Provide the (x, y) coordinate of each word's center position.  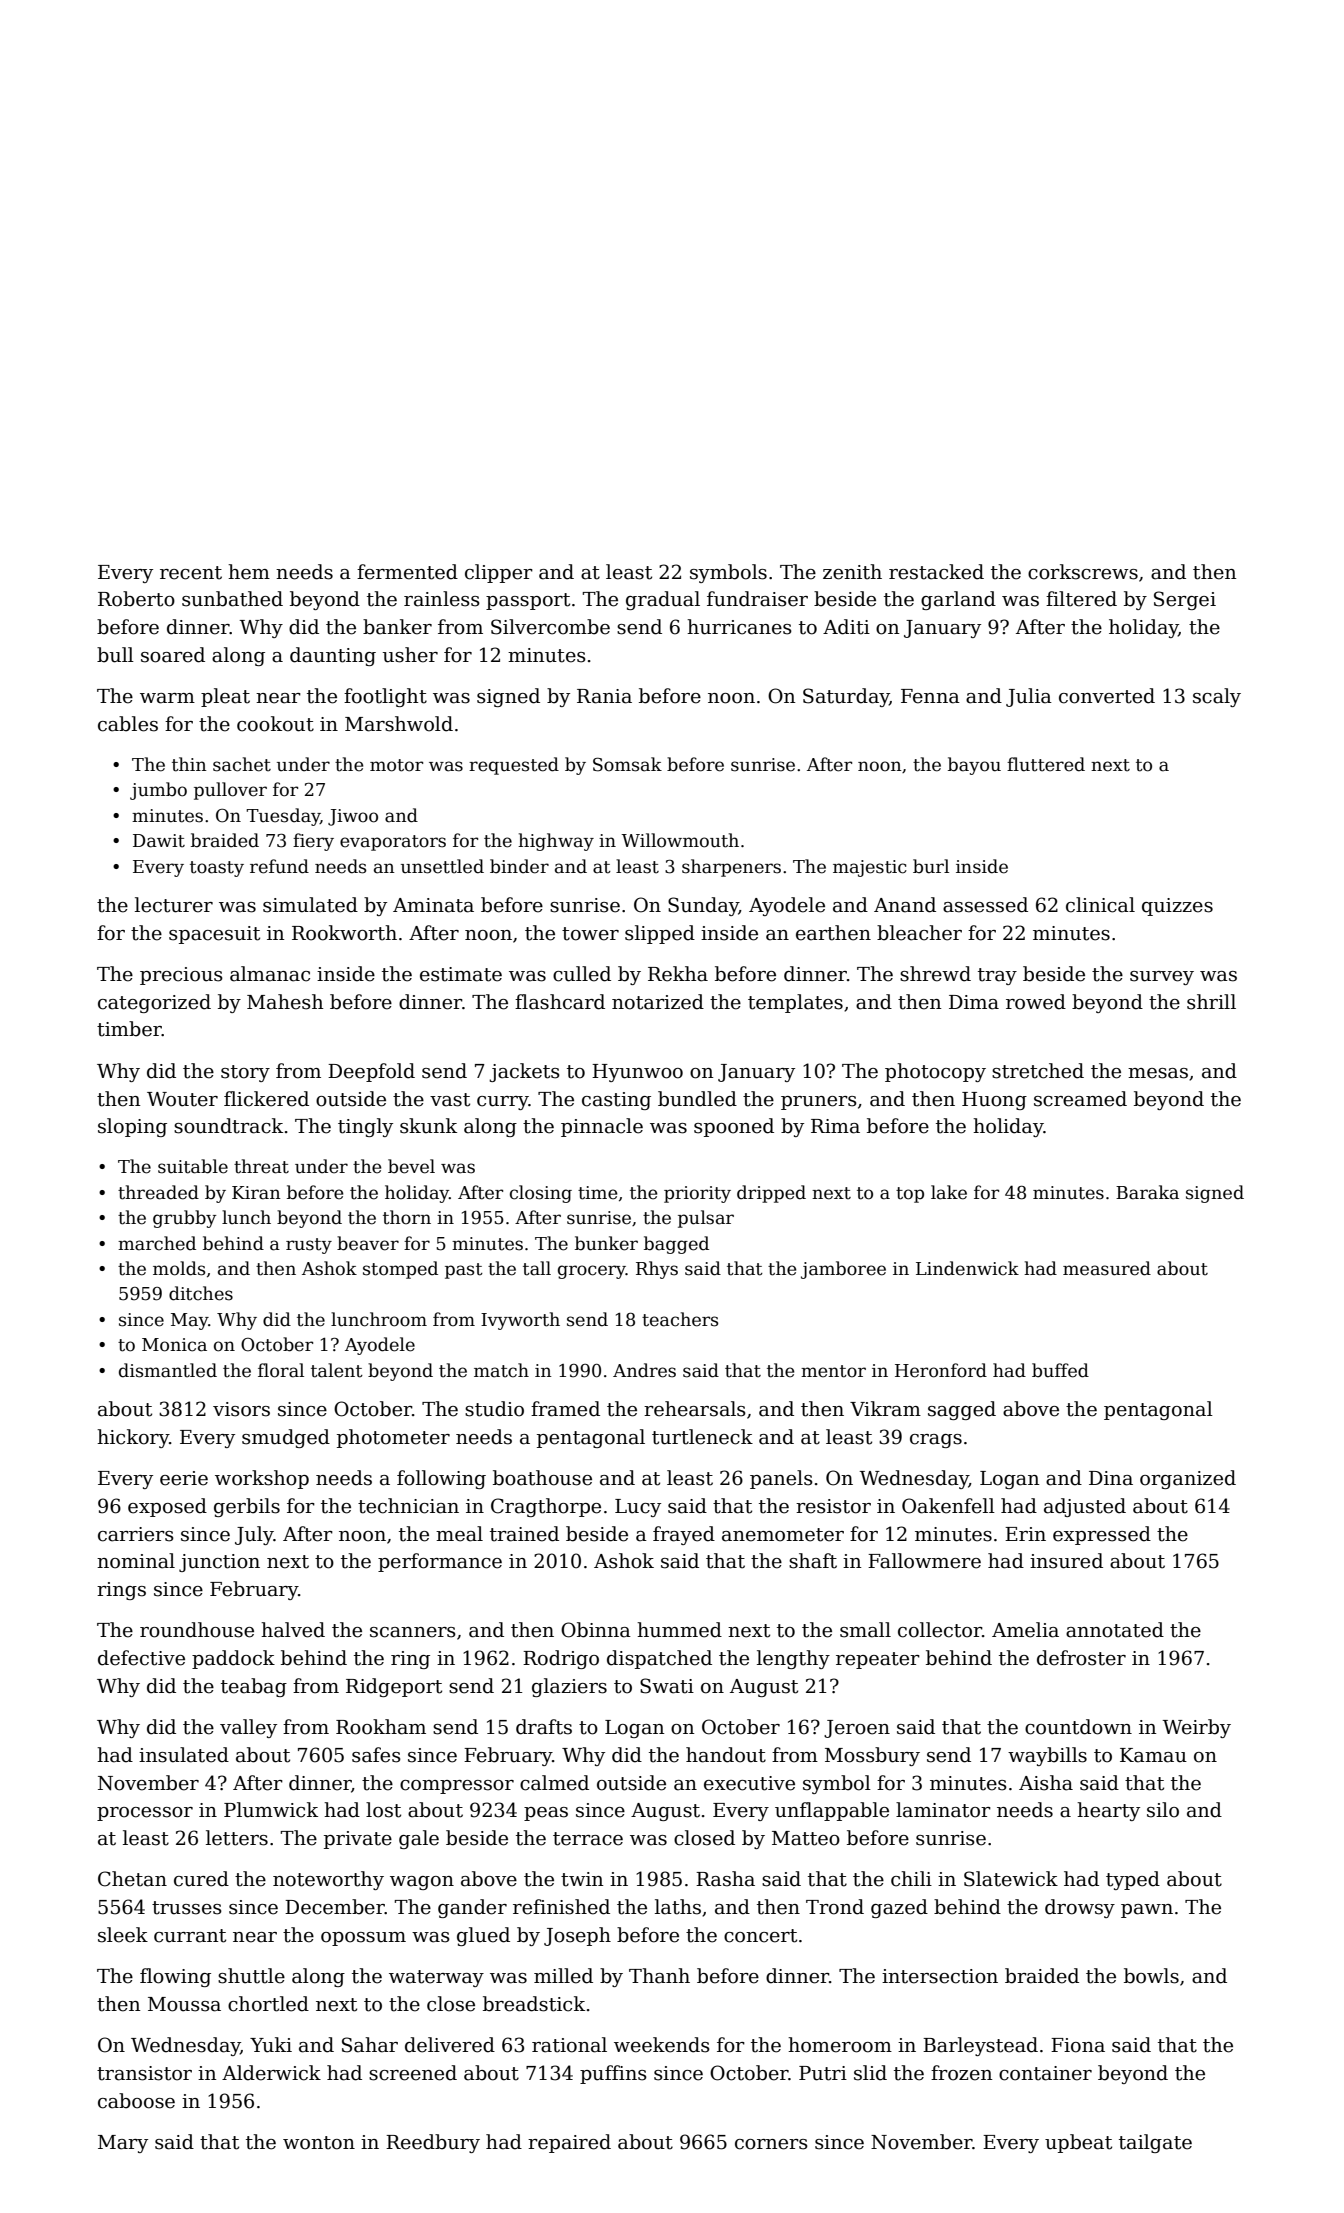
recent (191, 573)
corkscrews (1083, 572)
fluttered (1046, 764)
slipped (660, 934)
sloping (132, 1127)
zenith (852, 572)
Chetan (132, 1879)
